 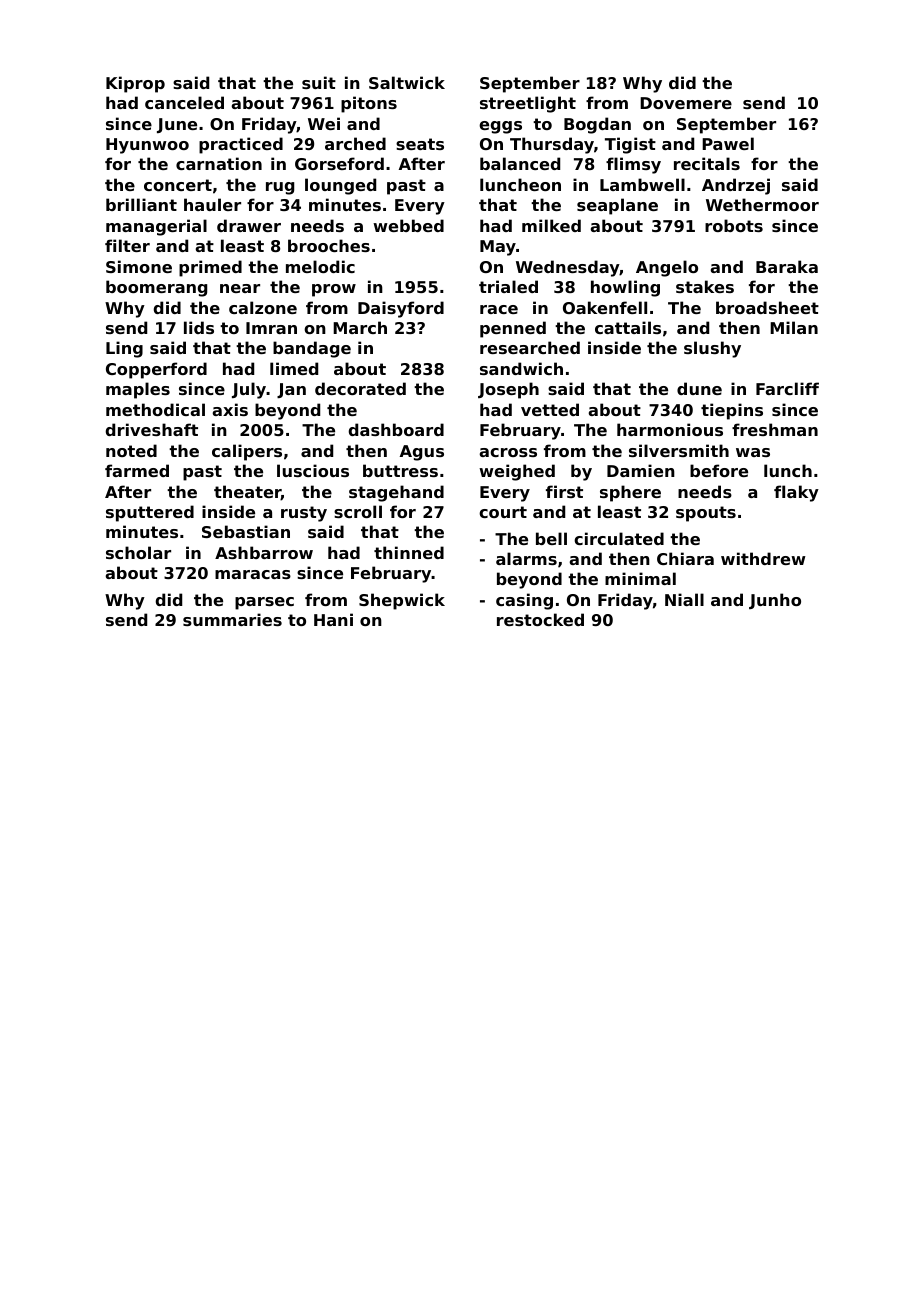 I want to click on restocked, so click(x=540, y=619).
